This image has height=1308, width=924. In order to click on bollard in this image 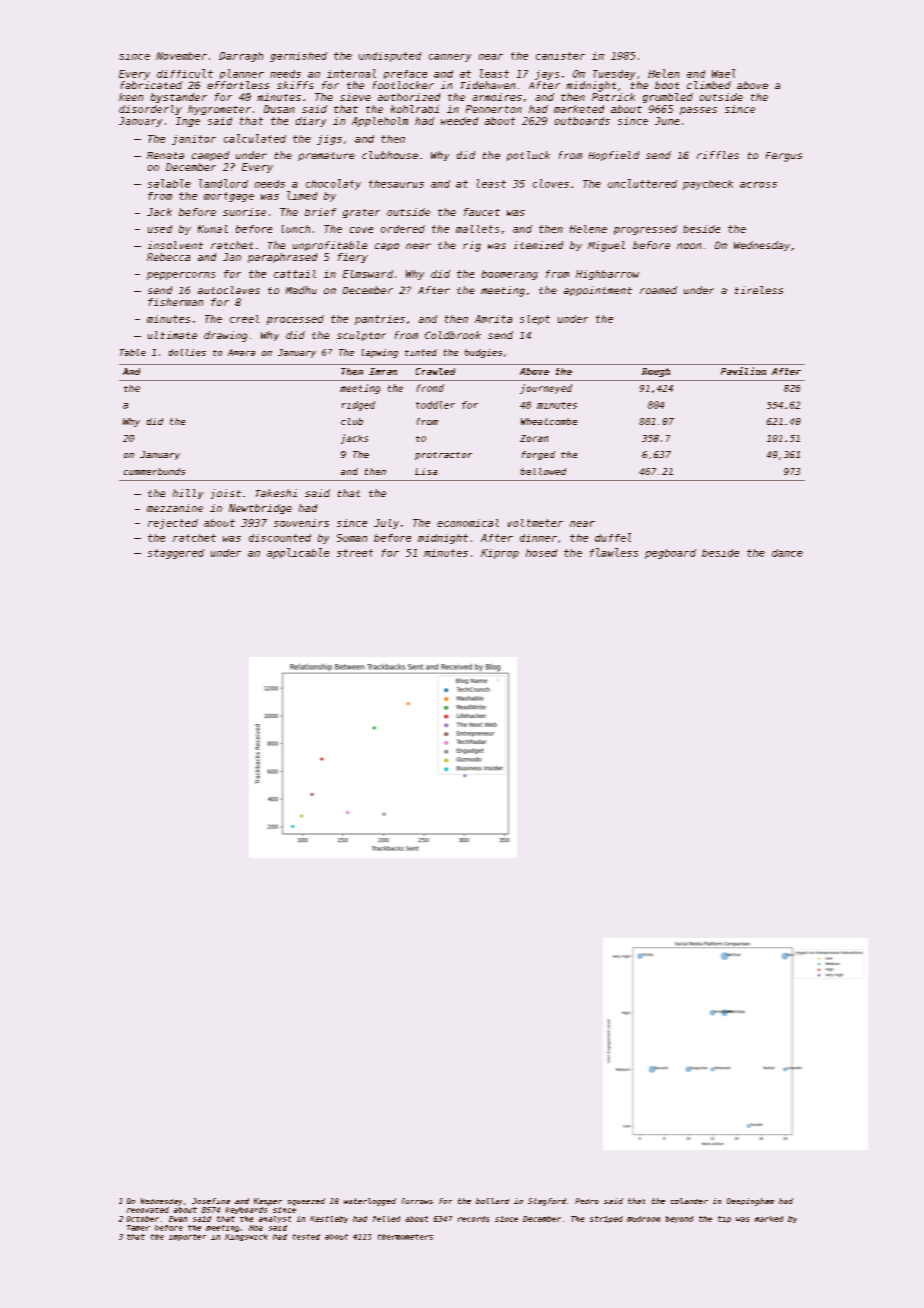, I will do `click(492, 1201)`.
